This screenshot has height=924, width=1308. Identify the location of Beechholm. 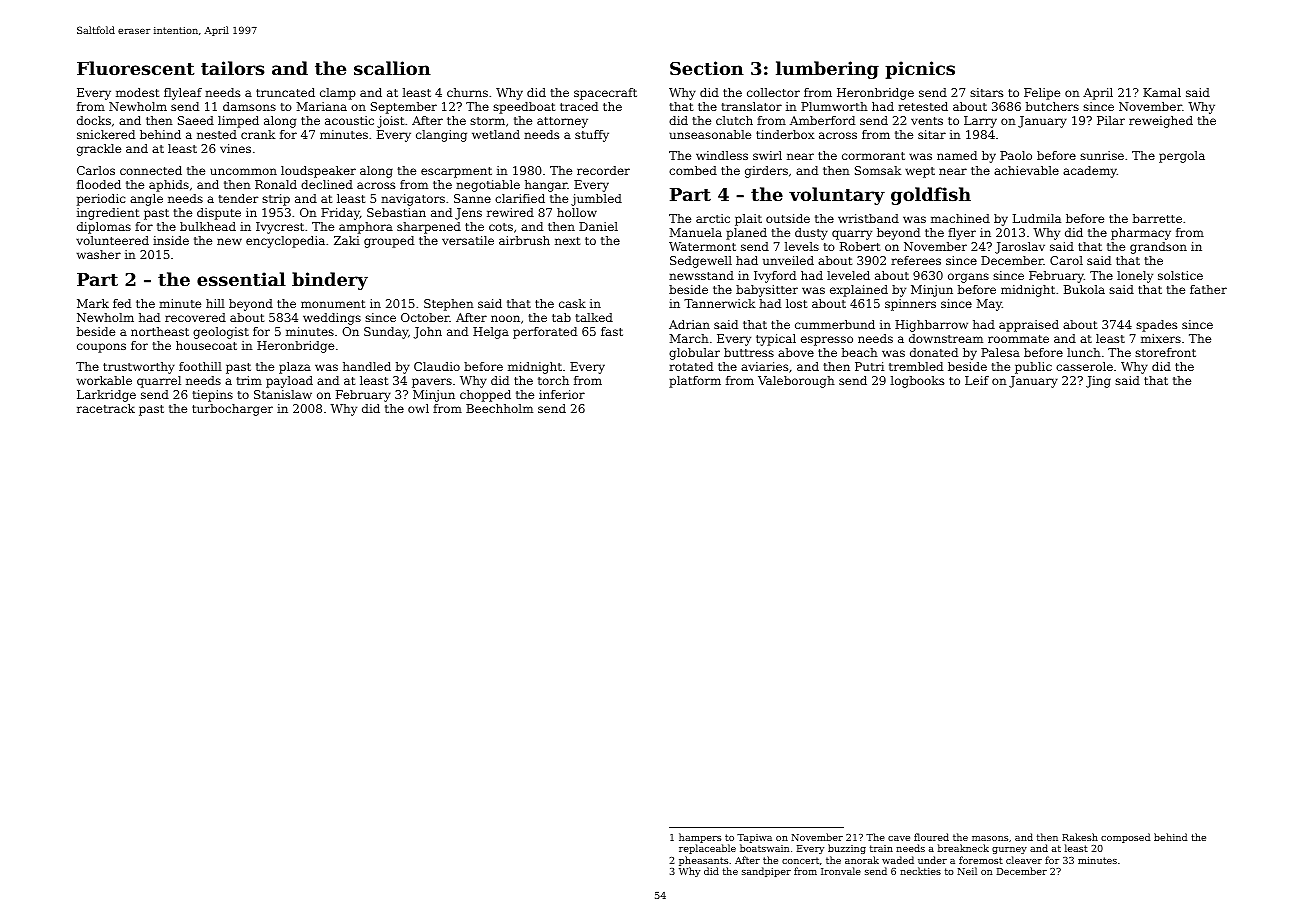
(499, 408).
